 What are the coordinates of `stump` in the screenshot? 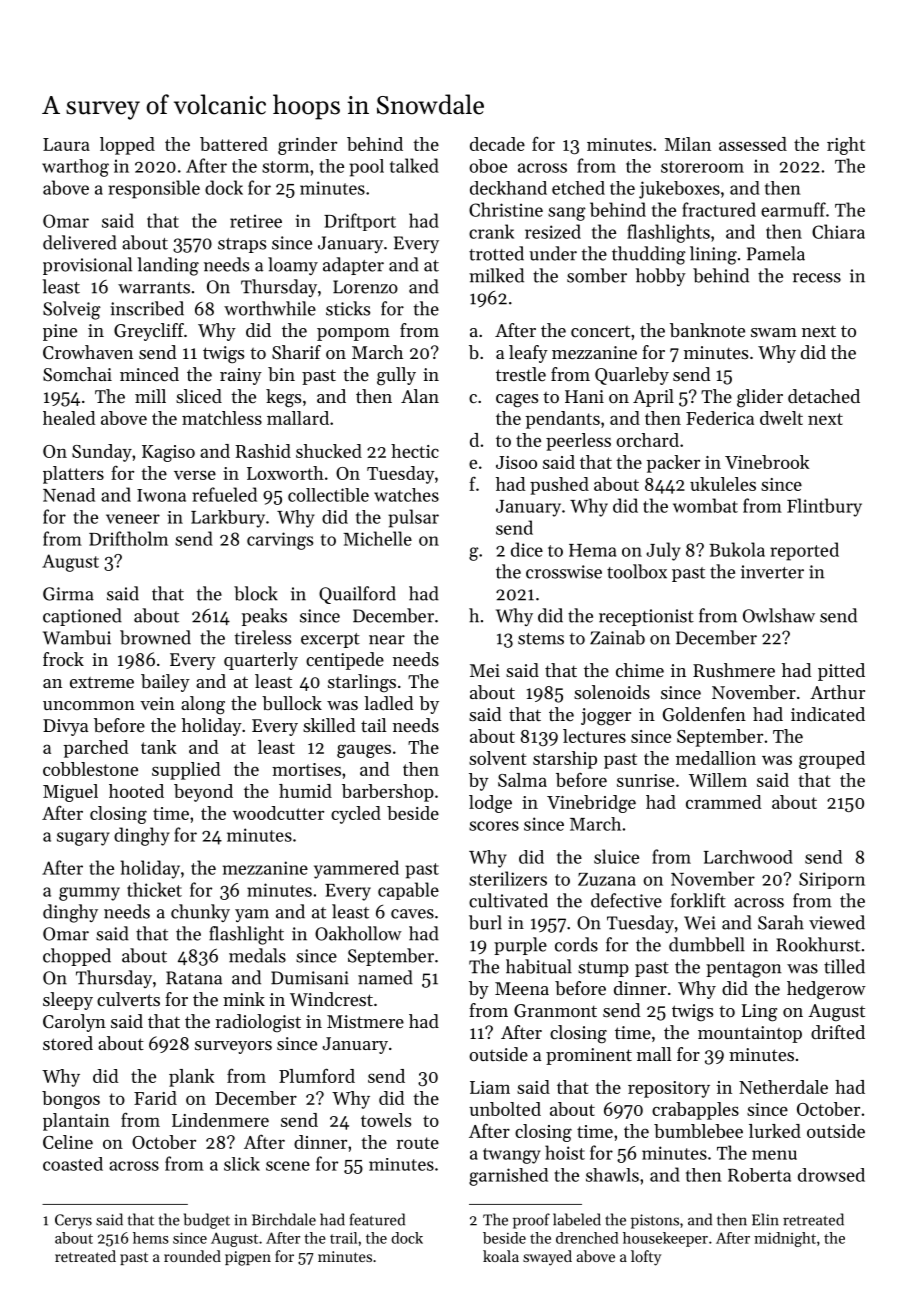 It's located at (603, 969).
